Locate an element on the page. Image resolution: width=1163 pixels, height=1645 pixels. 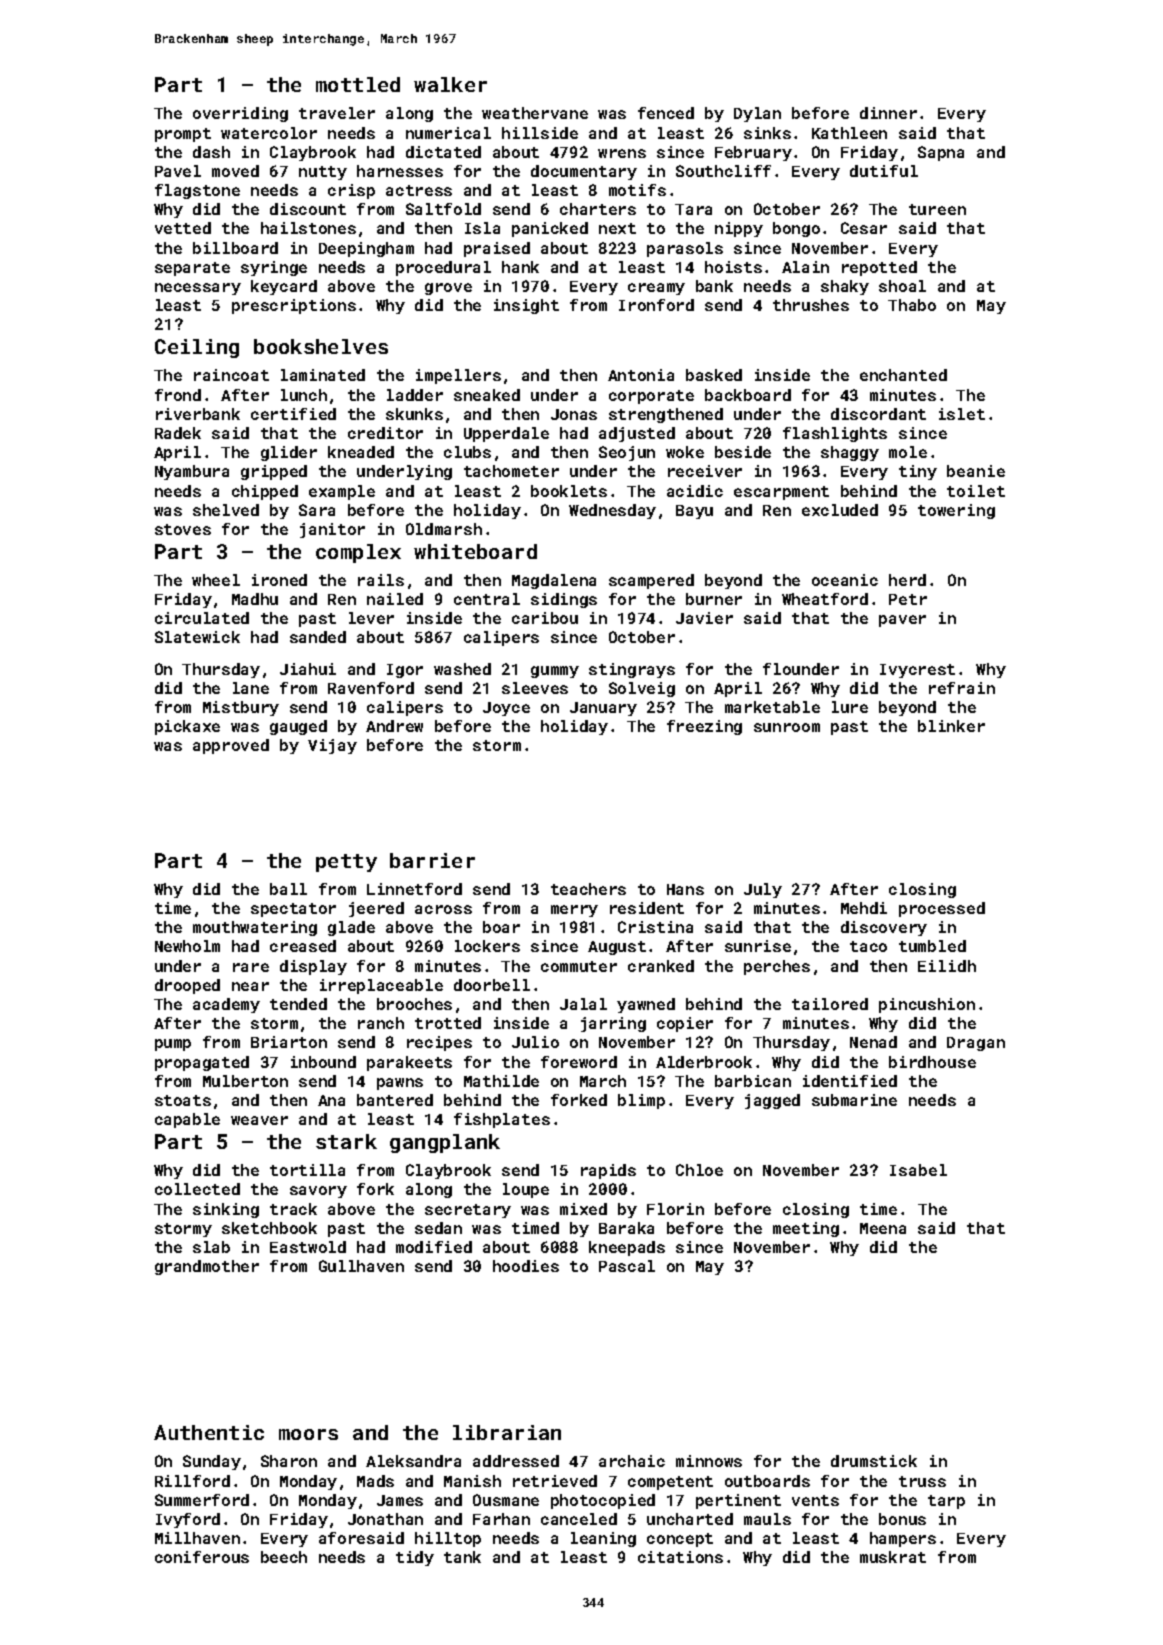
Jonathan is located at coordinates (385, 1519).
